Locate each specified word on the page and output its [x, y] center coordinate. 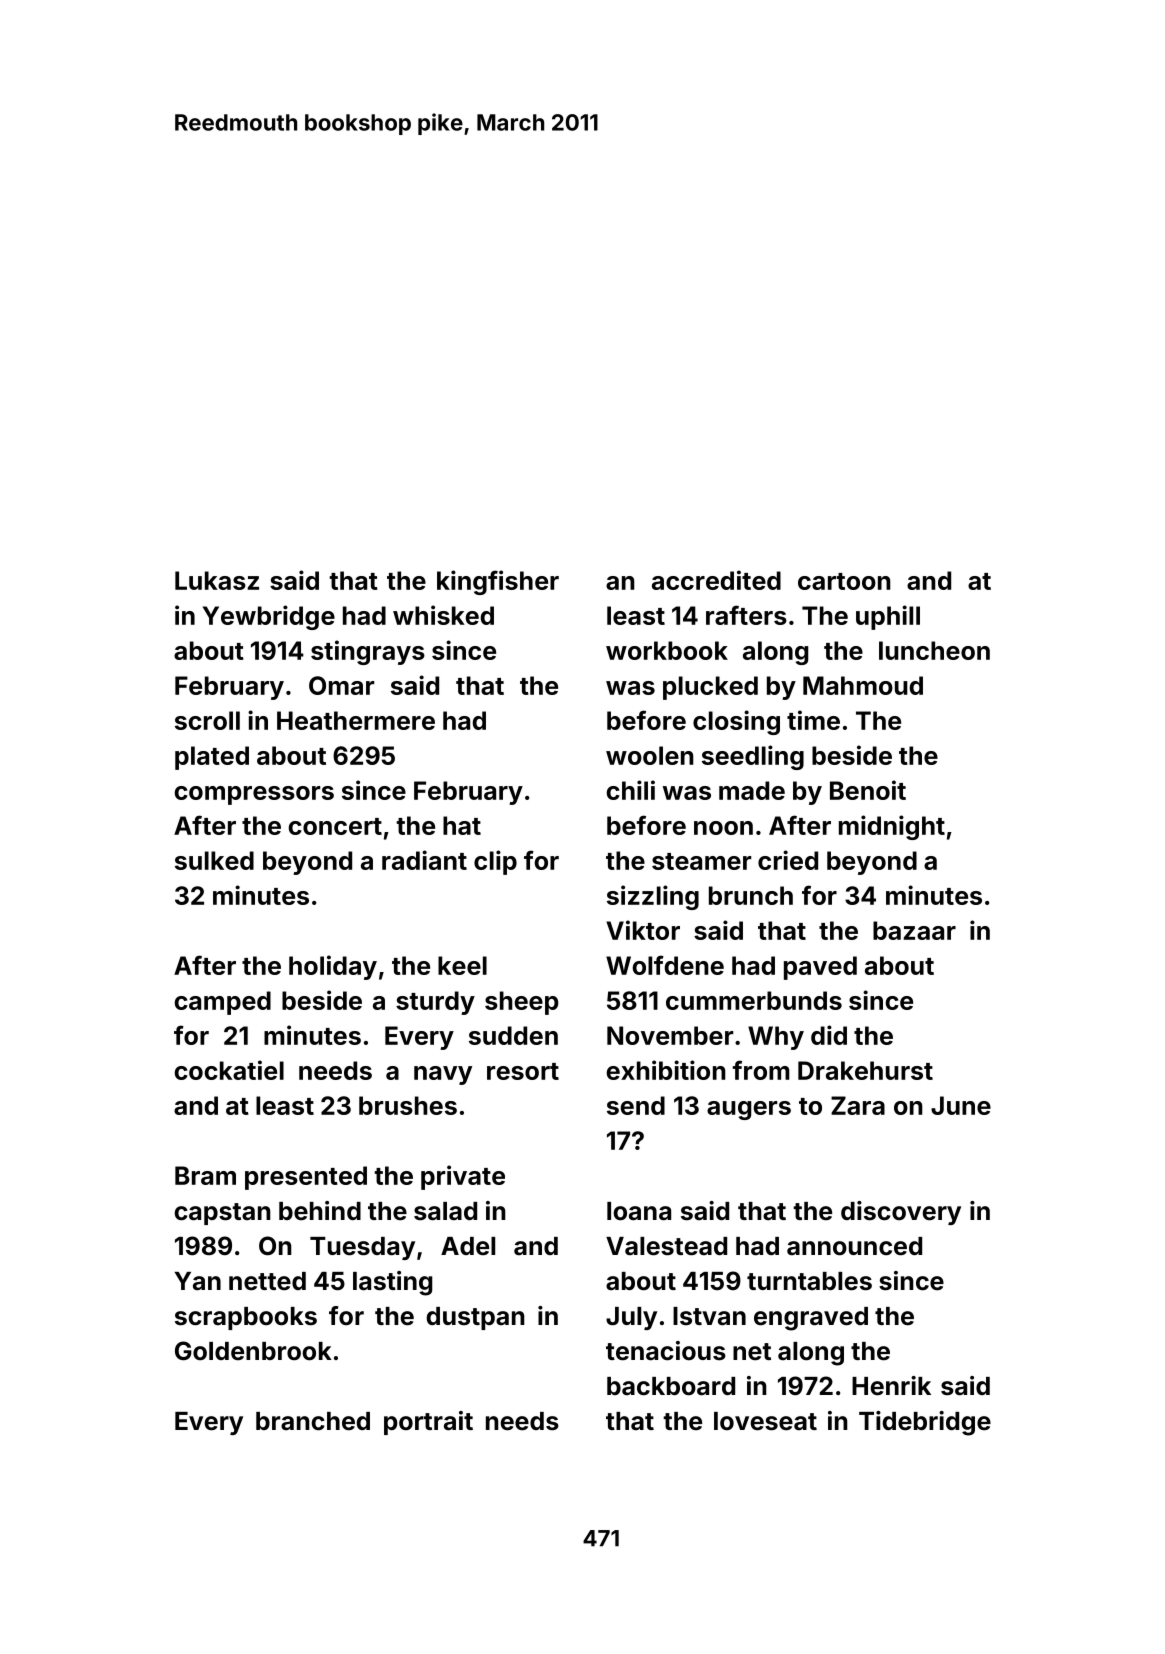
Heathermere [356, 720]
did [829, 1035]
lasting [392, 1283]
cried [788, 860]
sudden [513, 1035]
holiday [333, 967]
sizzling [653, 897]
